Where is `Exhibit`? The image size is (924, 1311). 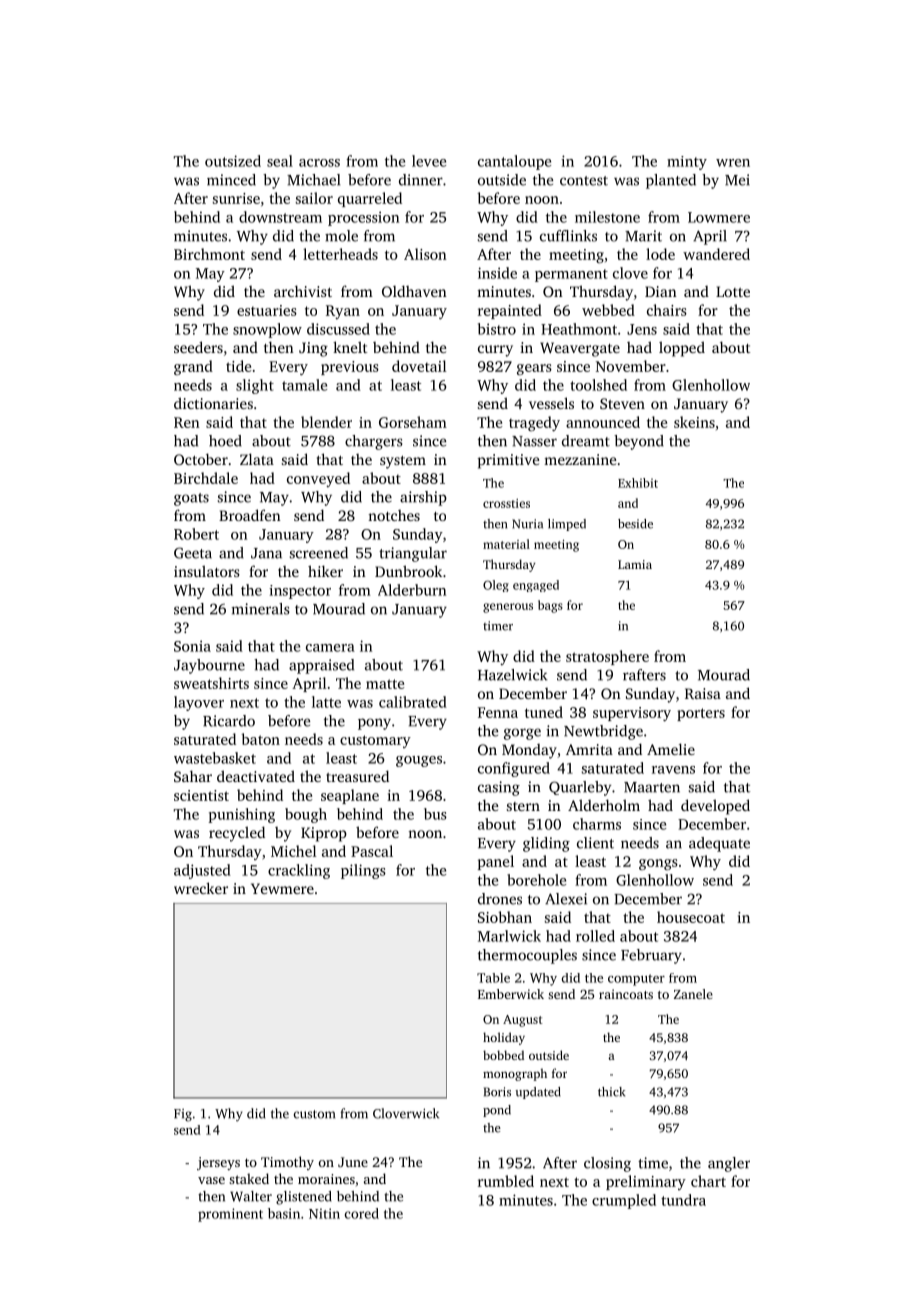 Exhibit is located at coordinates (638, 483).
